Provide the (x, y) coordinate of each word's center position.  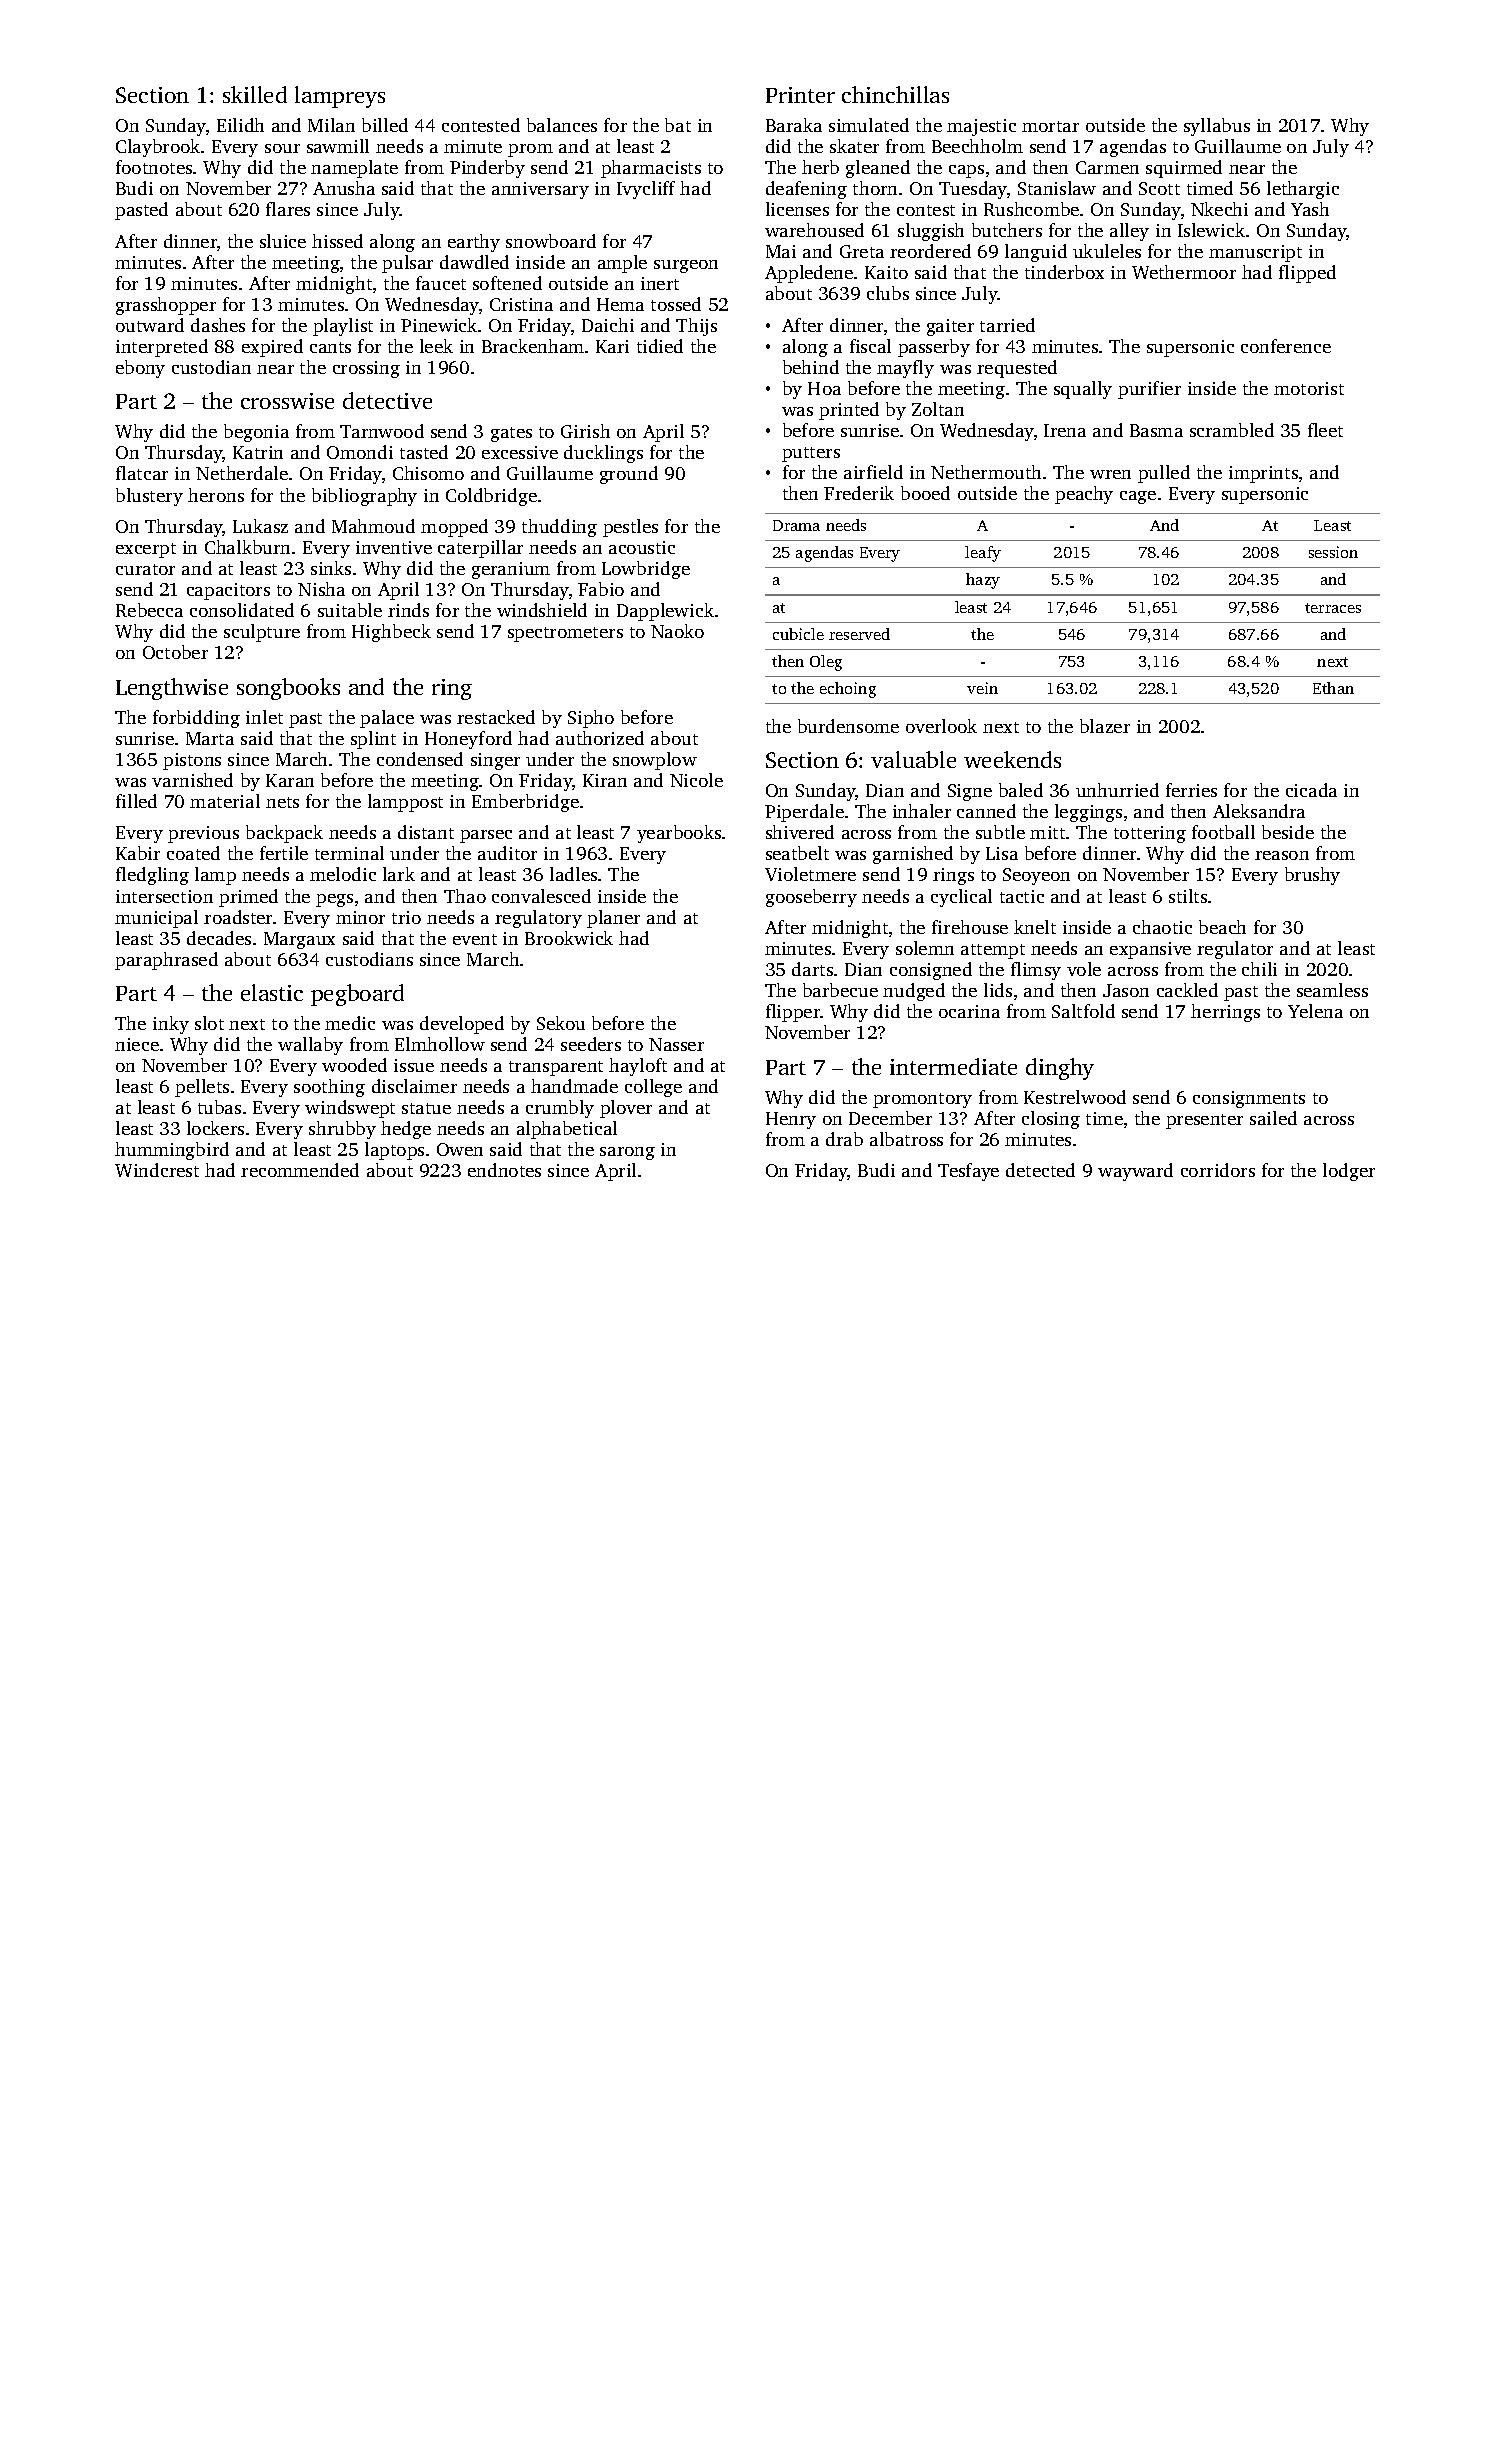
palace (387, 719)
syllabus (1217, 127)
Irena (1065, 430)
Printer (800, 95)
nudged (914, 992)
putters (811, 454)
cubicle (798, 634)
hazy (983, 581)
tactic (1022, 896)
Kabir (138, 853)
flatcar (142, 473)
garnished (913, 855)
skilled (255, 94)
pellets (202, 1088)
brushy (1312, 876)
